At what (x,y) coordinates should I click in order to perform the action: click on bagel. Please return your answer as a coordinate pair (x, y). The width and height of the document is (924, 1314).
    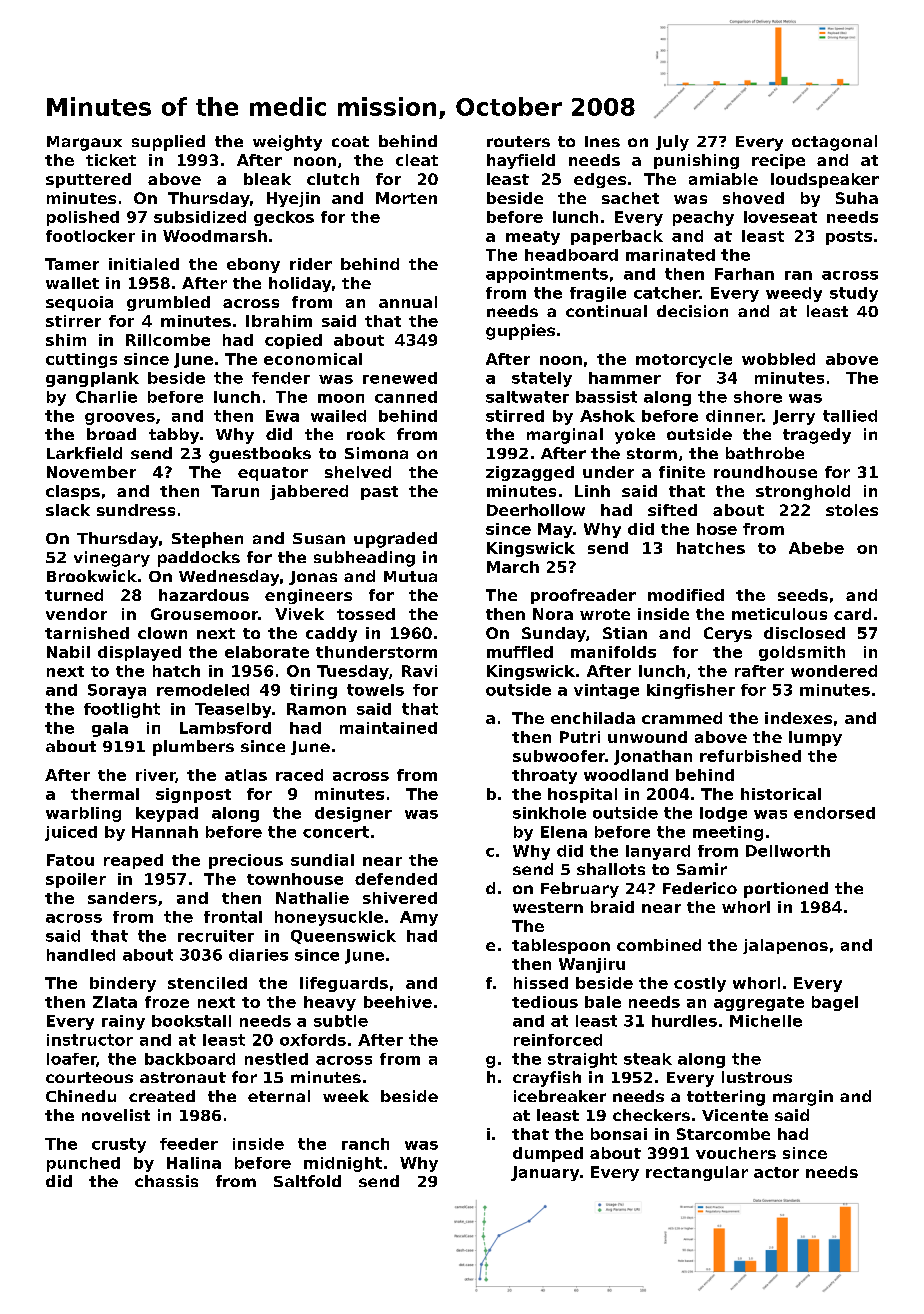
    Looking at the image, I should click on (835, 1003).
